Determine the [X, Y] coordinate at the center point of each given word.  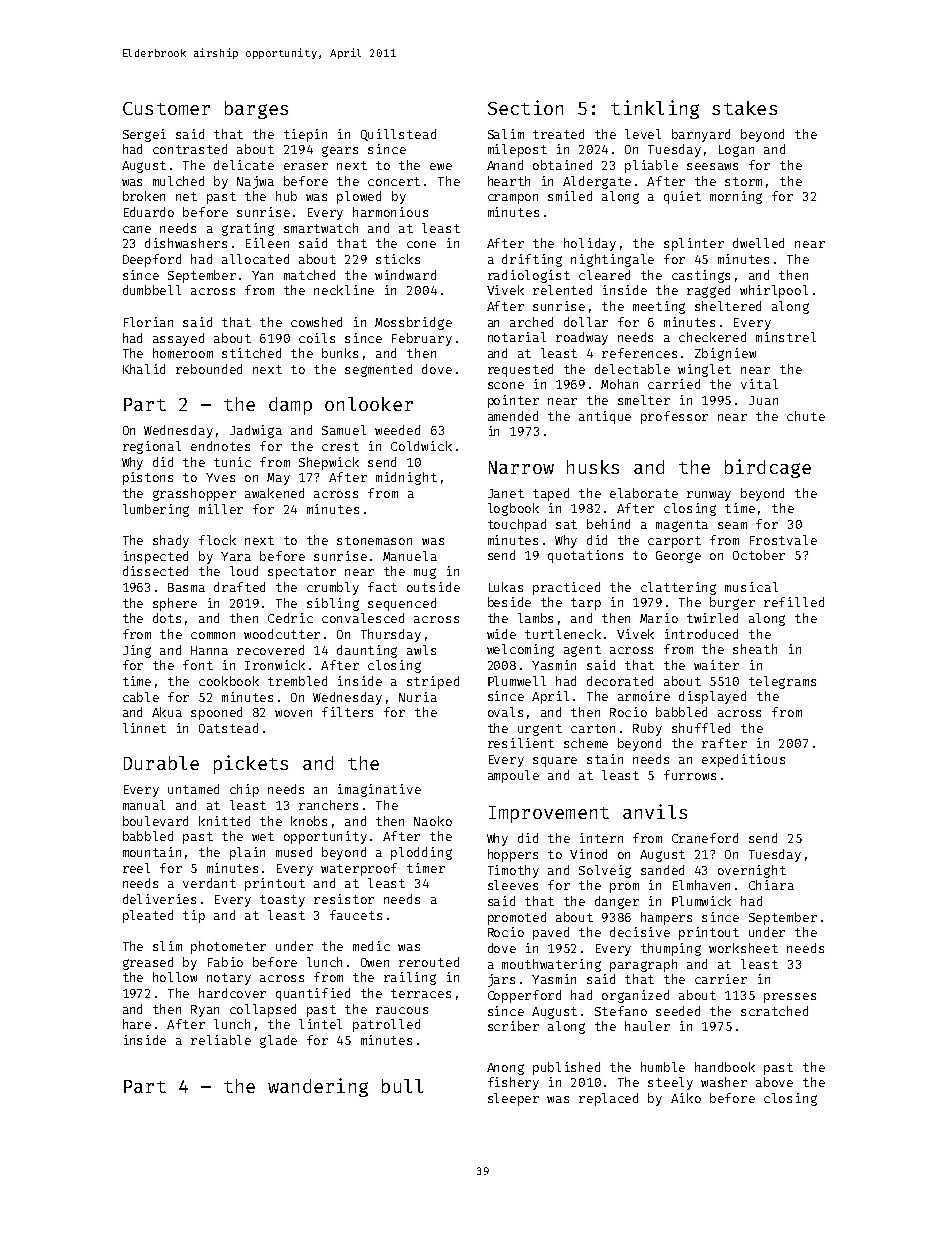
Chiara [771, 885]
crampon [513, 199]
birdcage [768, 468]
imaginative [379, 790]
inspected [156, 557]
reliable [221, 1040]
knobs [309, 821]
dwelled [758, 243]
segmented [378, 370]
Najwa [255, 182]
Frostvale [783, 540]
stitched [251, 353]
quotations [585, 556]
